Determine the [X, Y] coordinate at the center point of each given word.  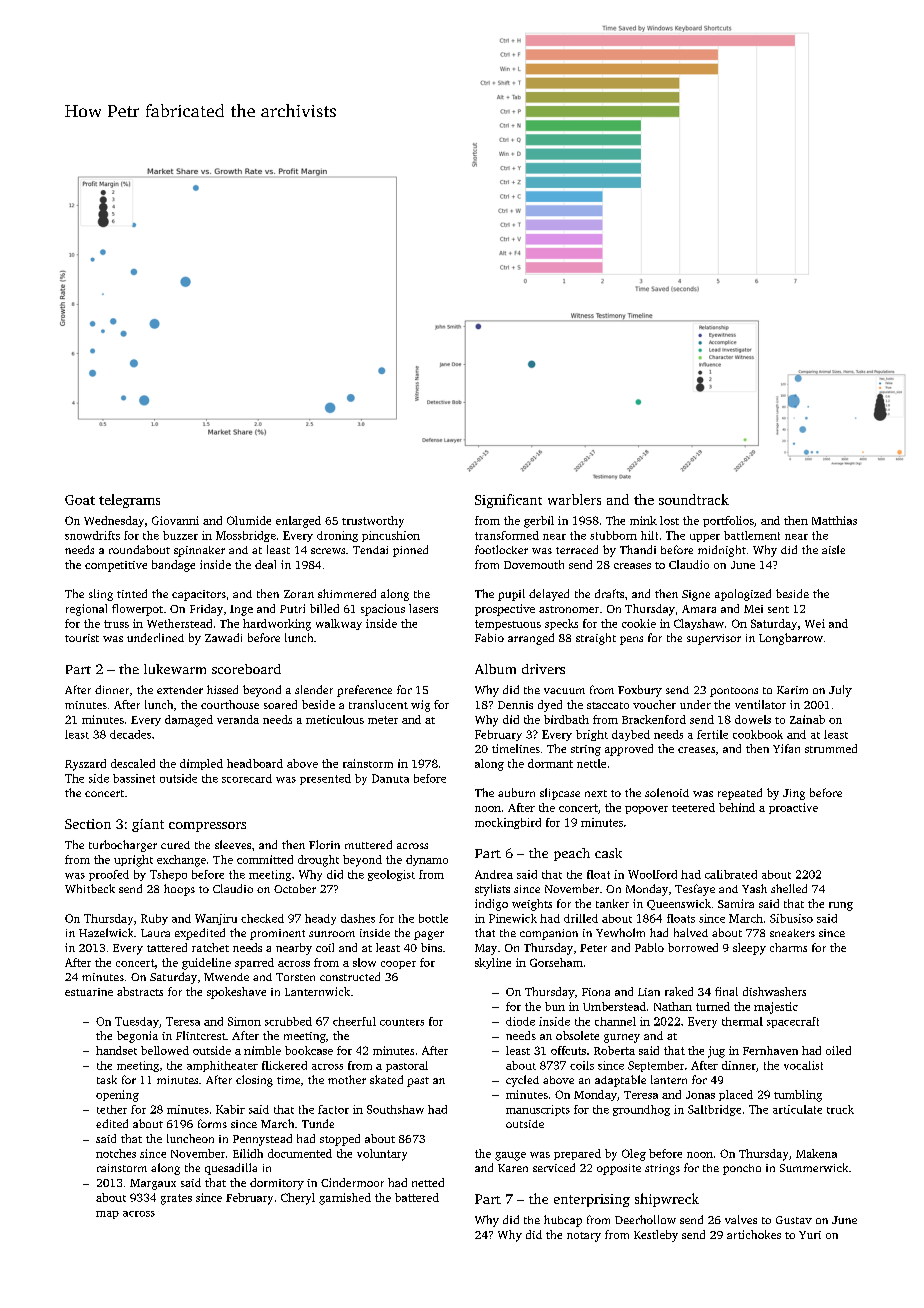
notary [584, 1237]
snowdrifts [92, 535]
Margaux [153, 1184]
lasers [423, 608]
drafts [609, 593]
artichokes [754, 1234]
